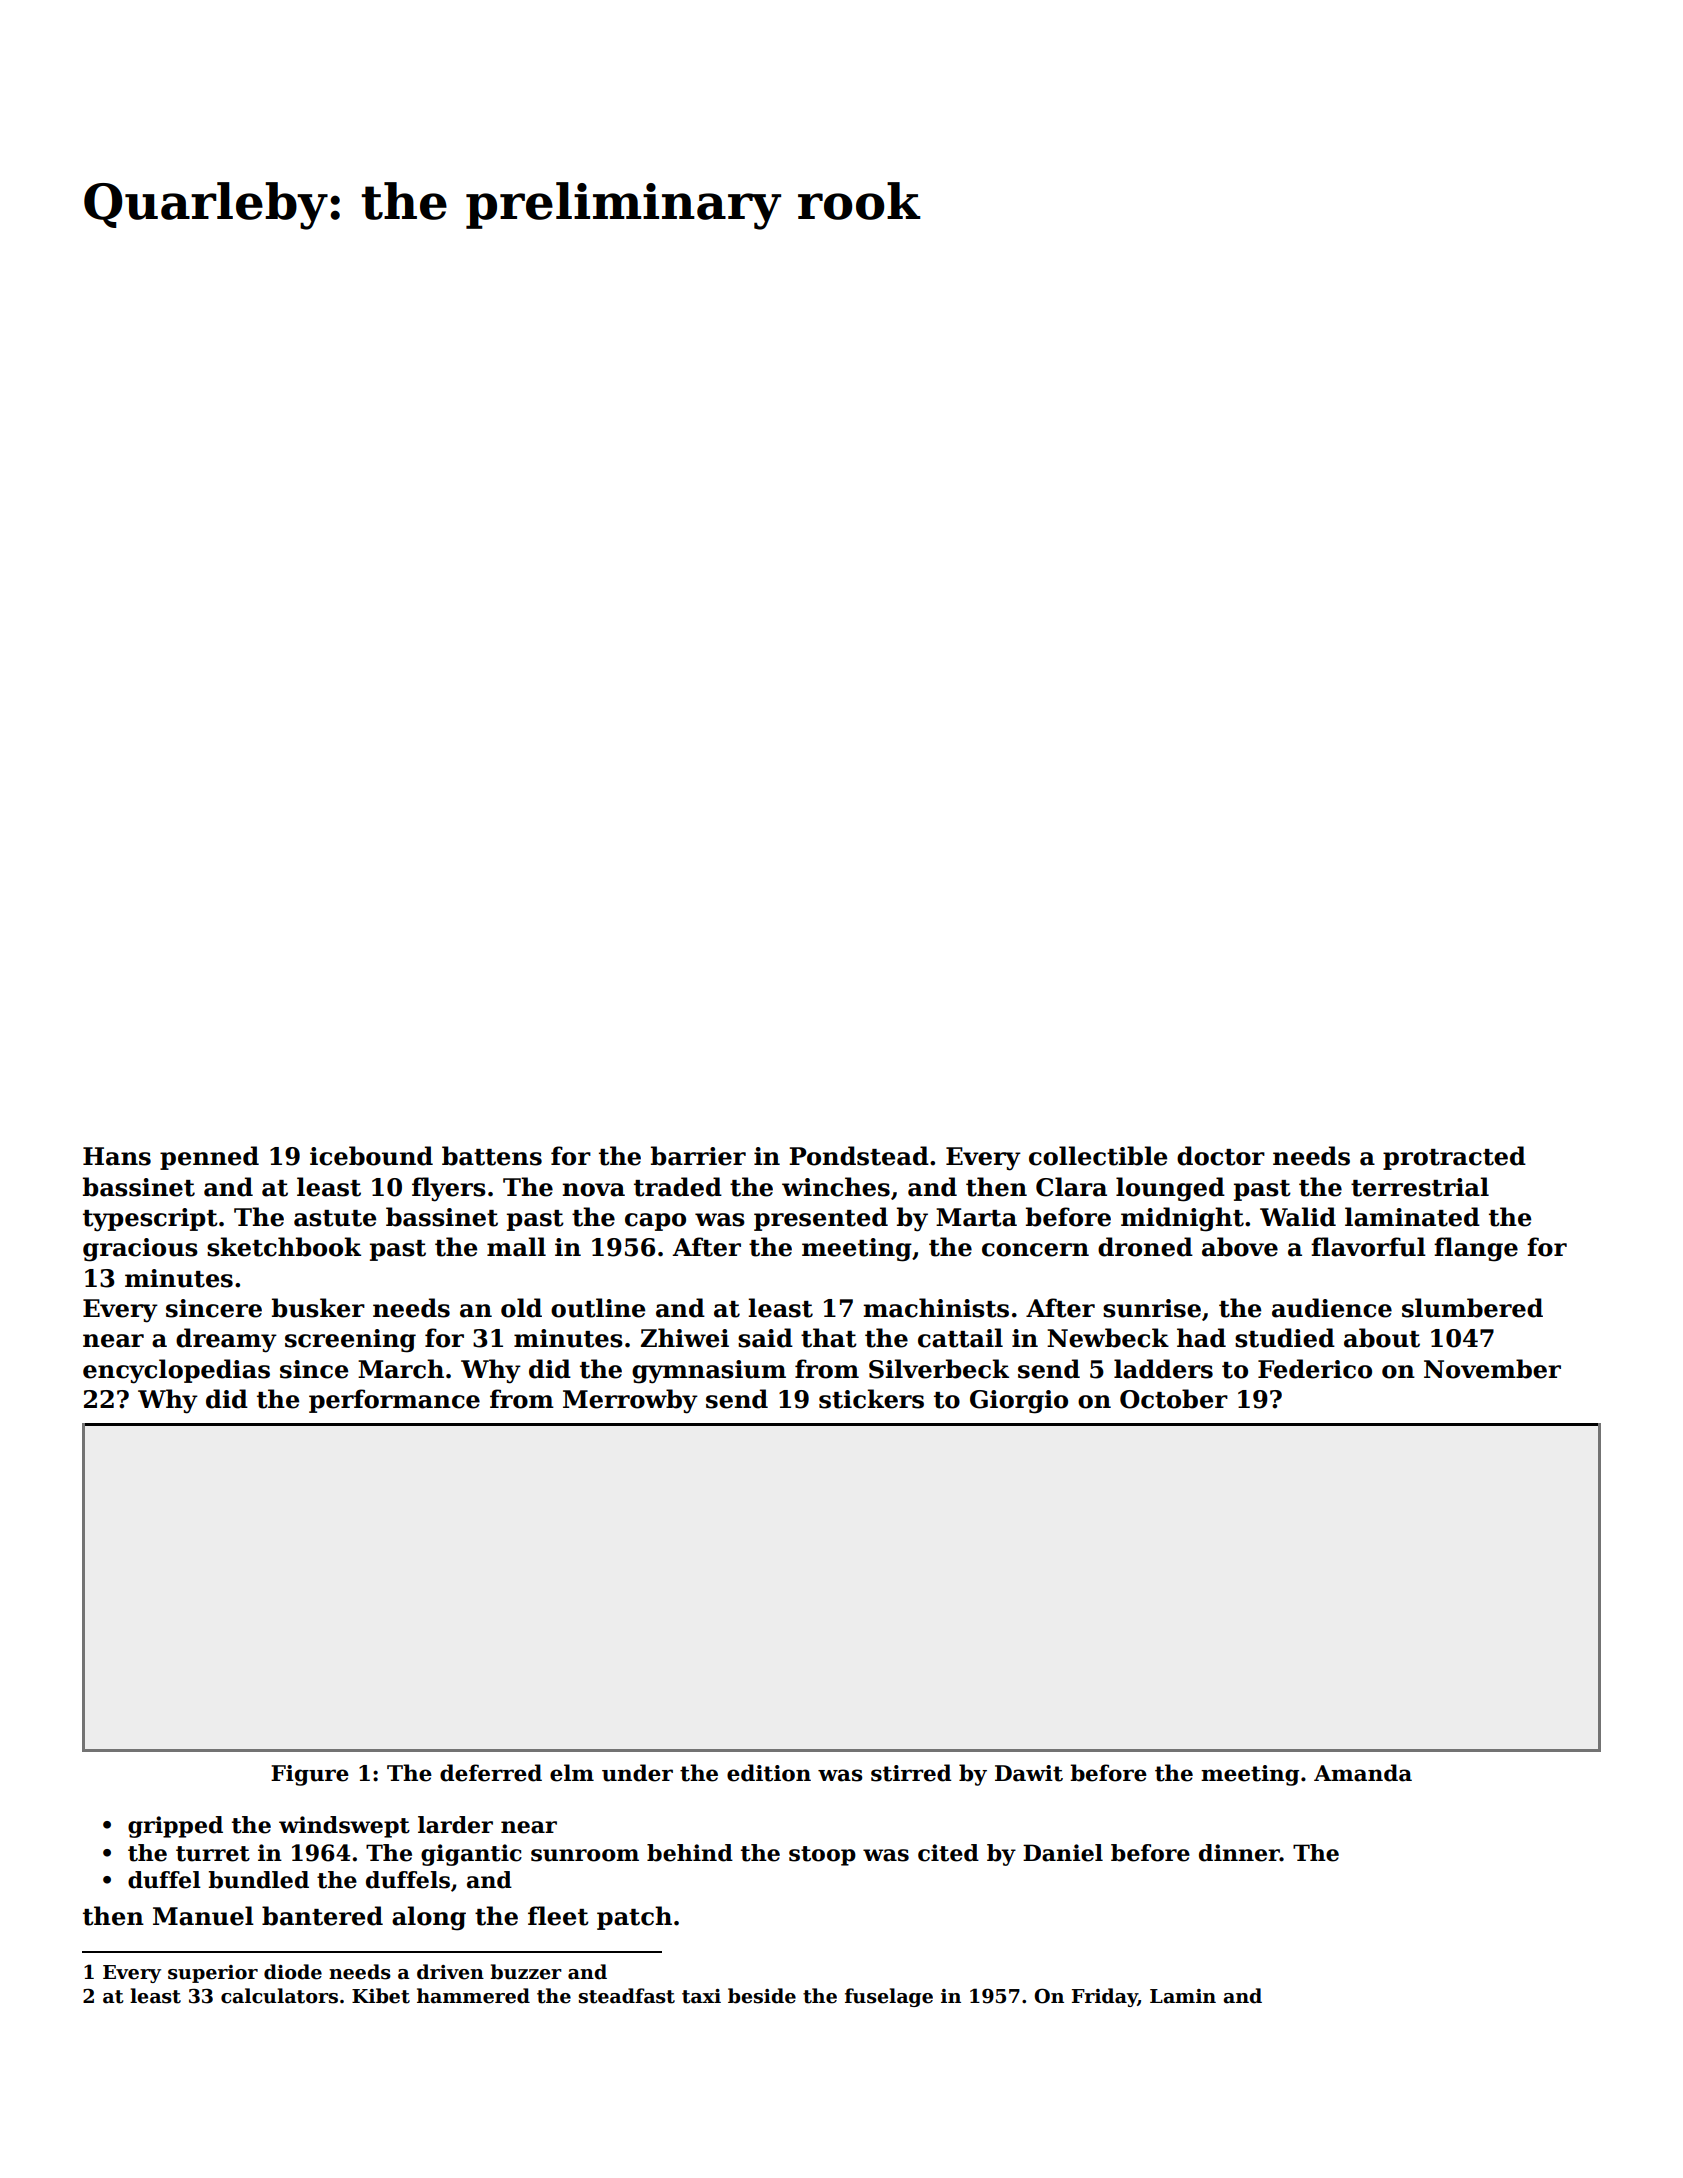  What do you see at coordinates (394, 1401) in the image?
I see `performance` at bounding box center [394, 1401].
